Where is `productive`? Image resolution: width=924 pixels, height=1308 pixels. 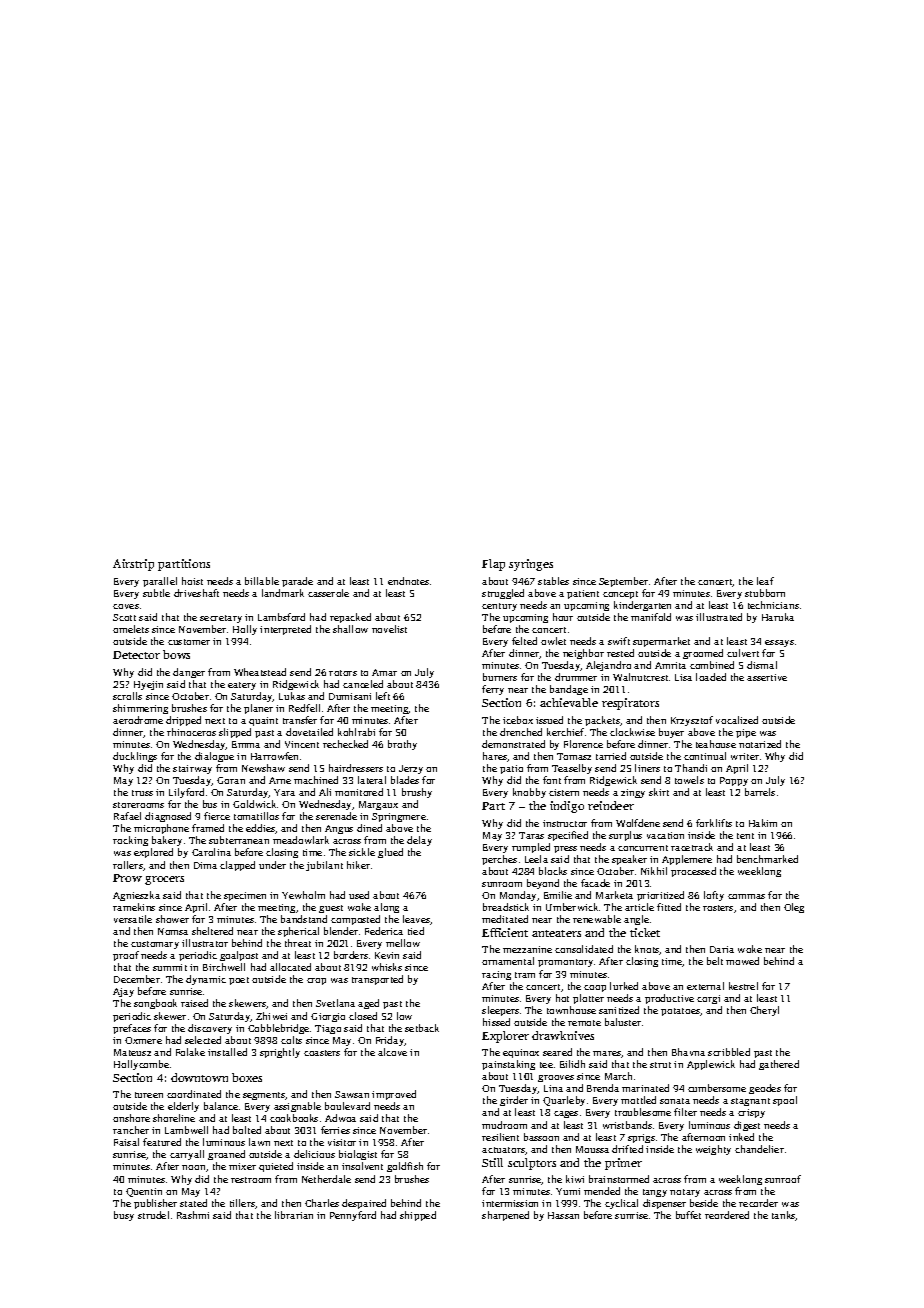
productive is located at coordinates (669, 999).
